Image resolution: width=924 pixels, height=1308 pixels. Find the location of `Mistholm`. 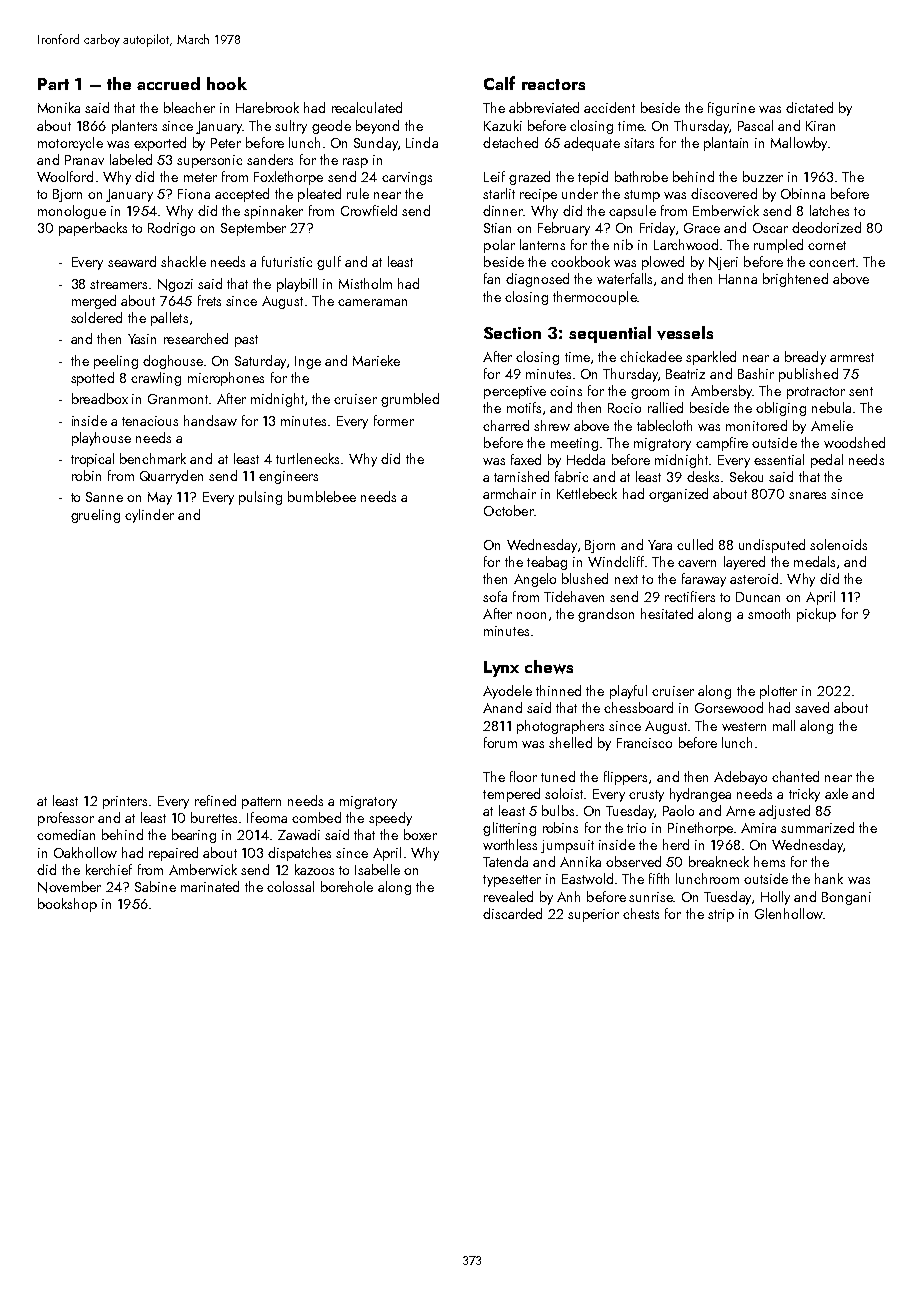

Mistholm is located at coordinates (365, 283).
